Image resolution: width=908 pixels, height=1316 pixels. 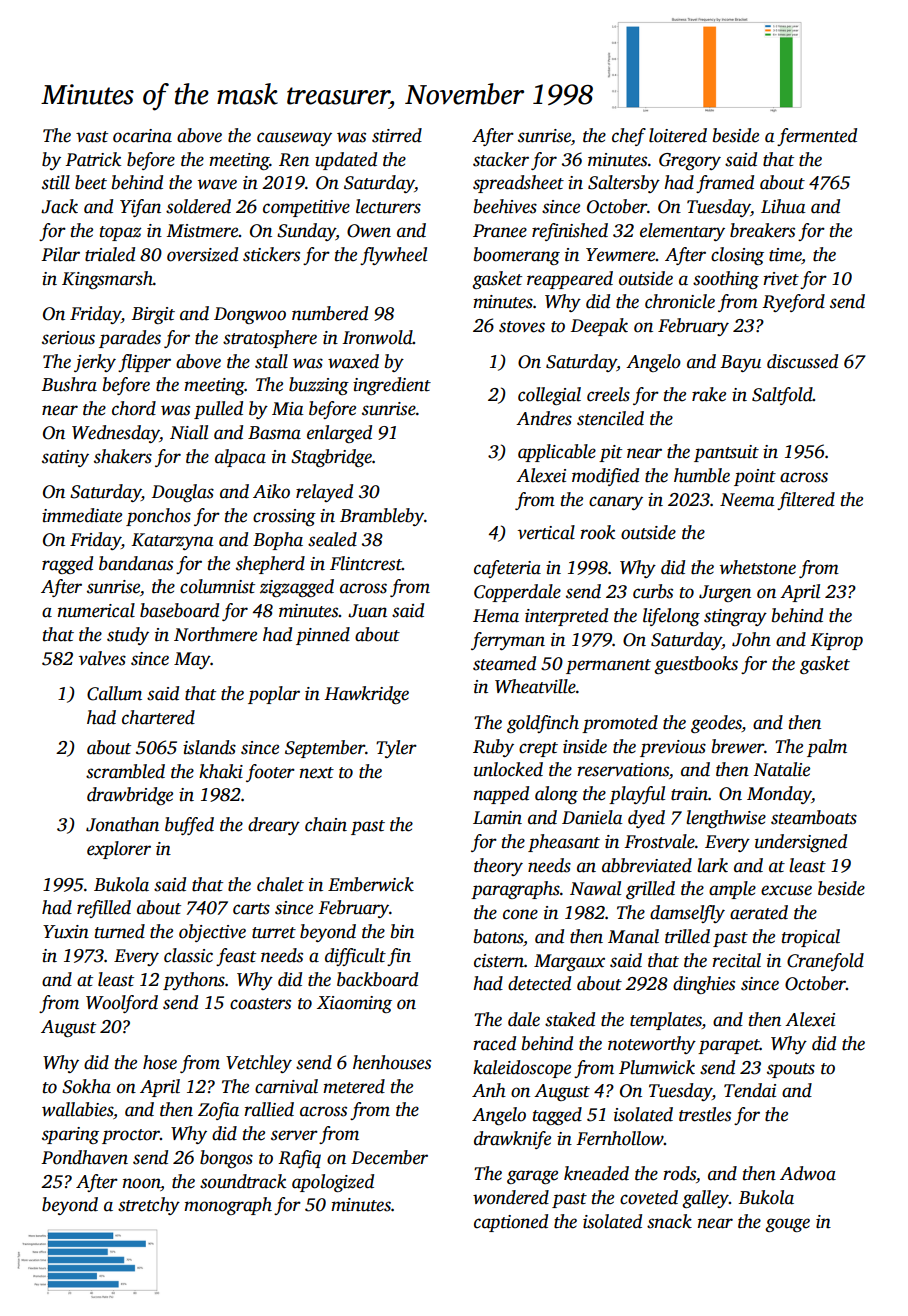 What do you see at coordinates (228, 1206) in the page?
I see `monograph` at bounding box center [228, 1206].
